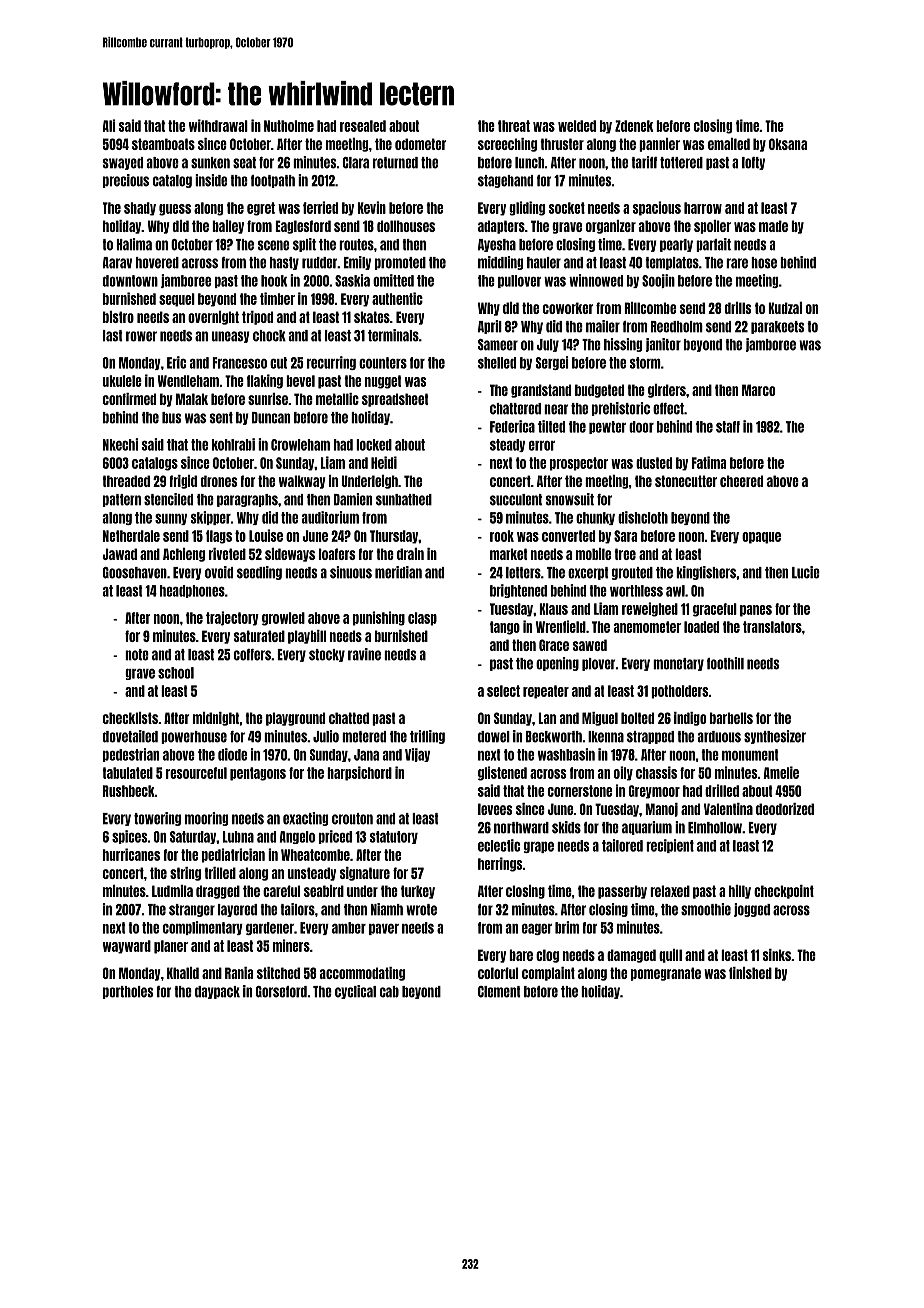 This page has height=1308, width=924. I want to click on girders, so click(667, 391).
